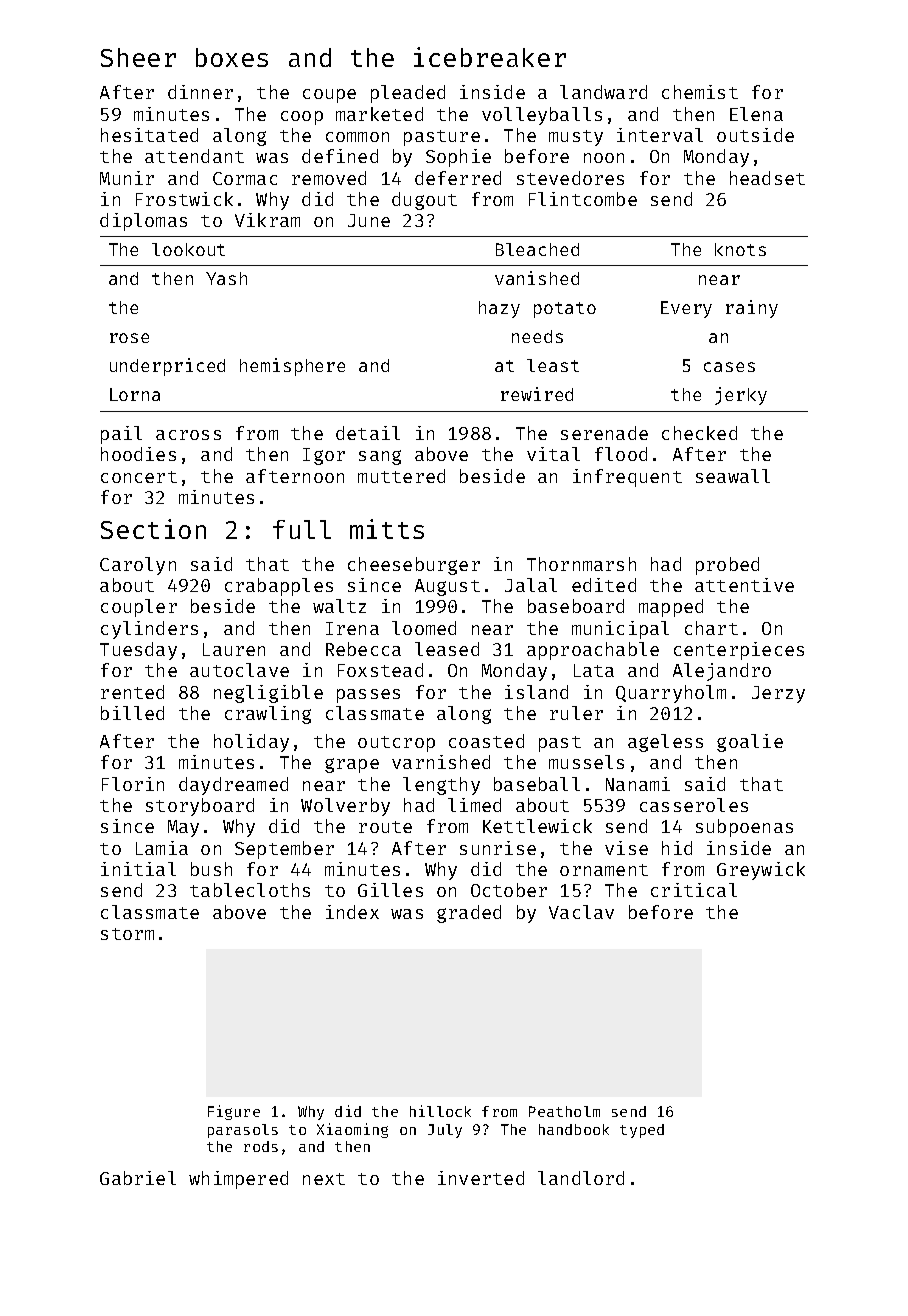 The width and height of the screenshot is (908, 1316). Describe the element at coordinates (251, 743) in the screenshot. I see `holiday` at that location.
